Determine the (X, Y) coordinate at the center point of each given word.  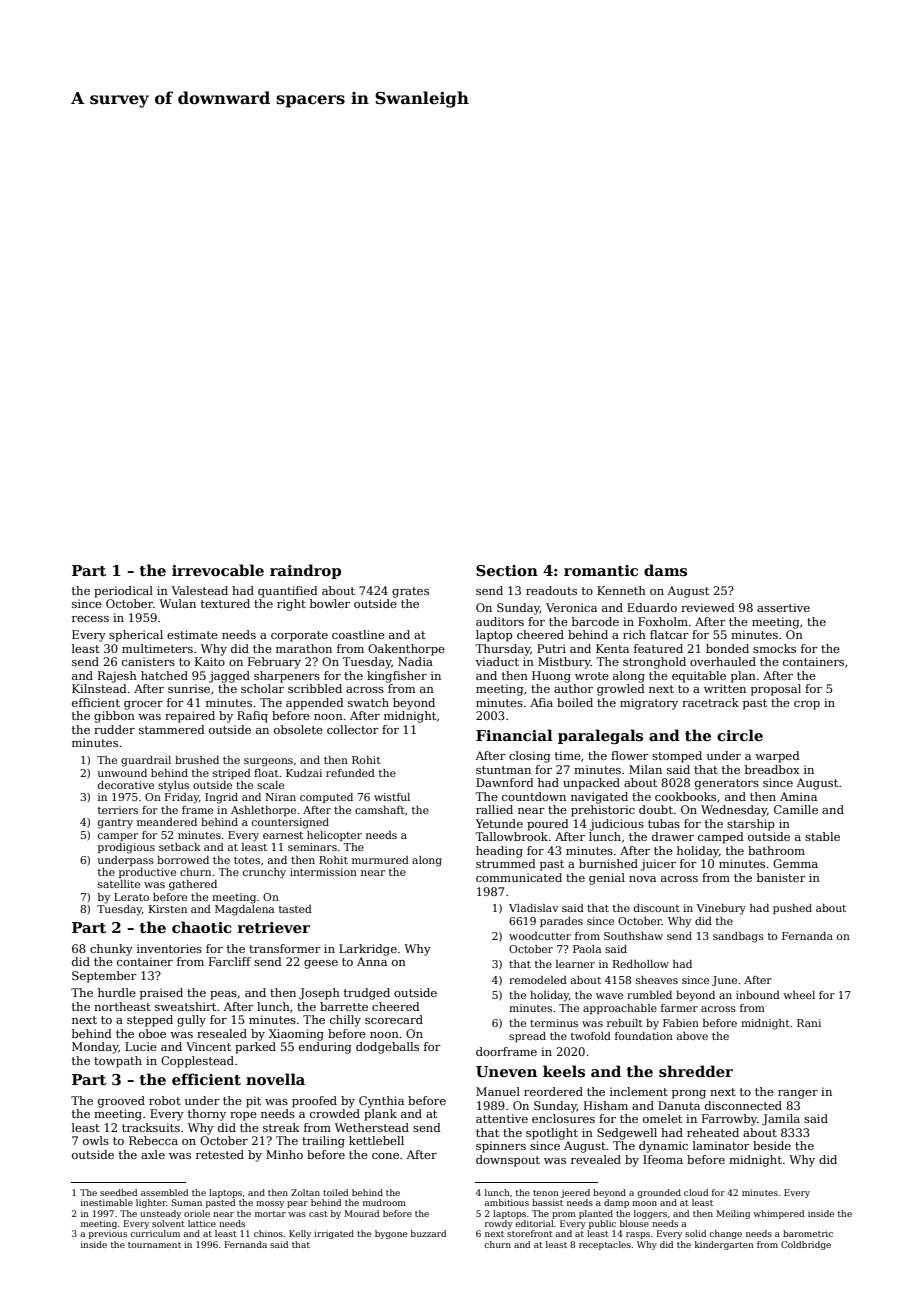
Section (507, 570)
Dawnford (505, 782)
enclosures (563, 1118)
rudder (114, 729)
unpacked (591, 784)
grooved (121, 1102)
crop (807, 705)
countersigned (290, 823)
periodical (123, 592)
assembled (164, 1192)
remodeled (538, 980)
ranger (798, 1094)
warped (777, 757)
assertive (783, 607)
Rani (809, 1023)
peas (223, 995)
